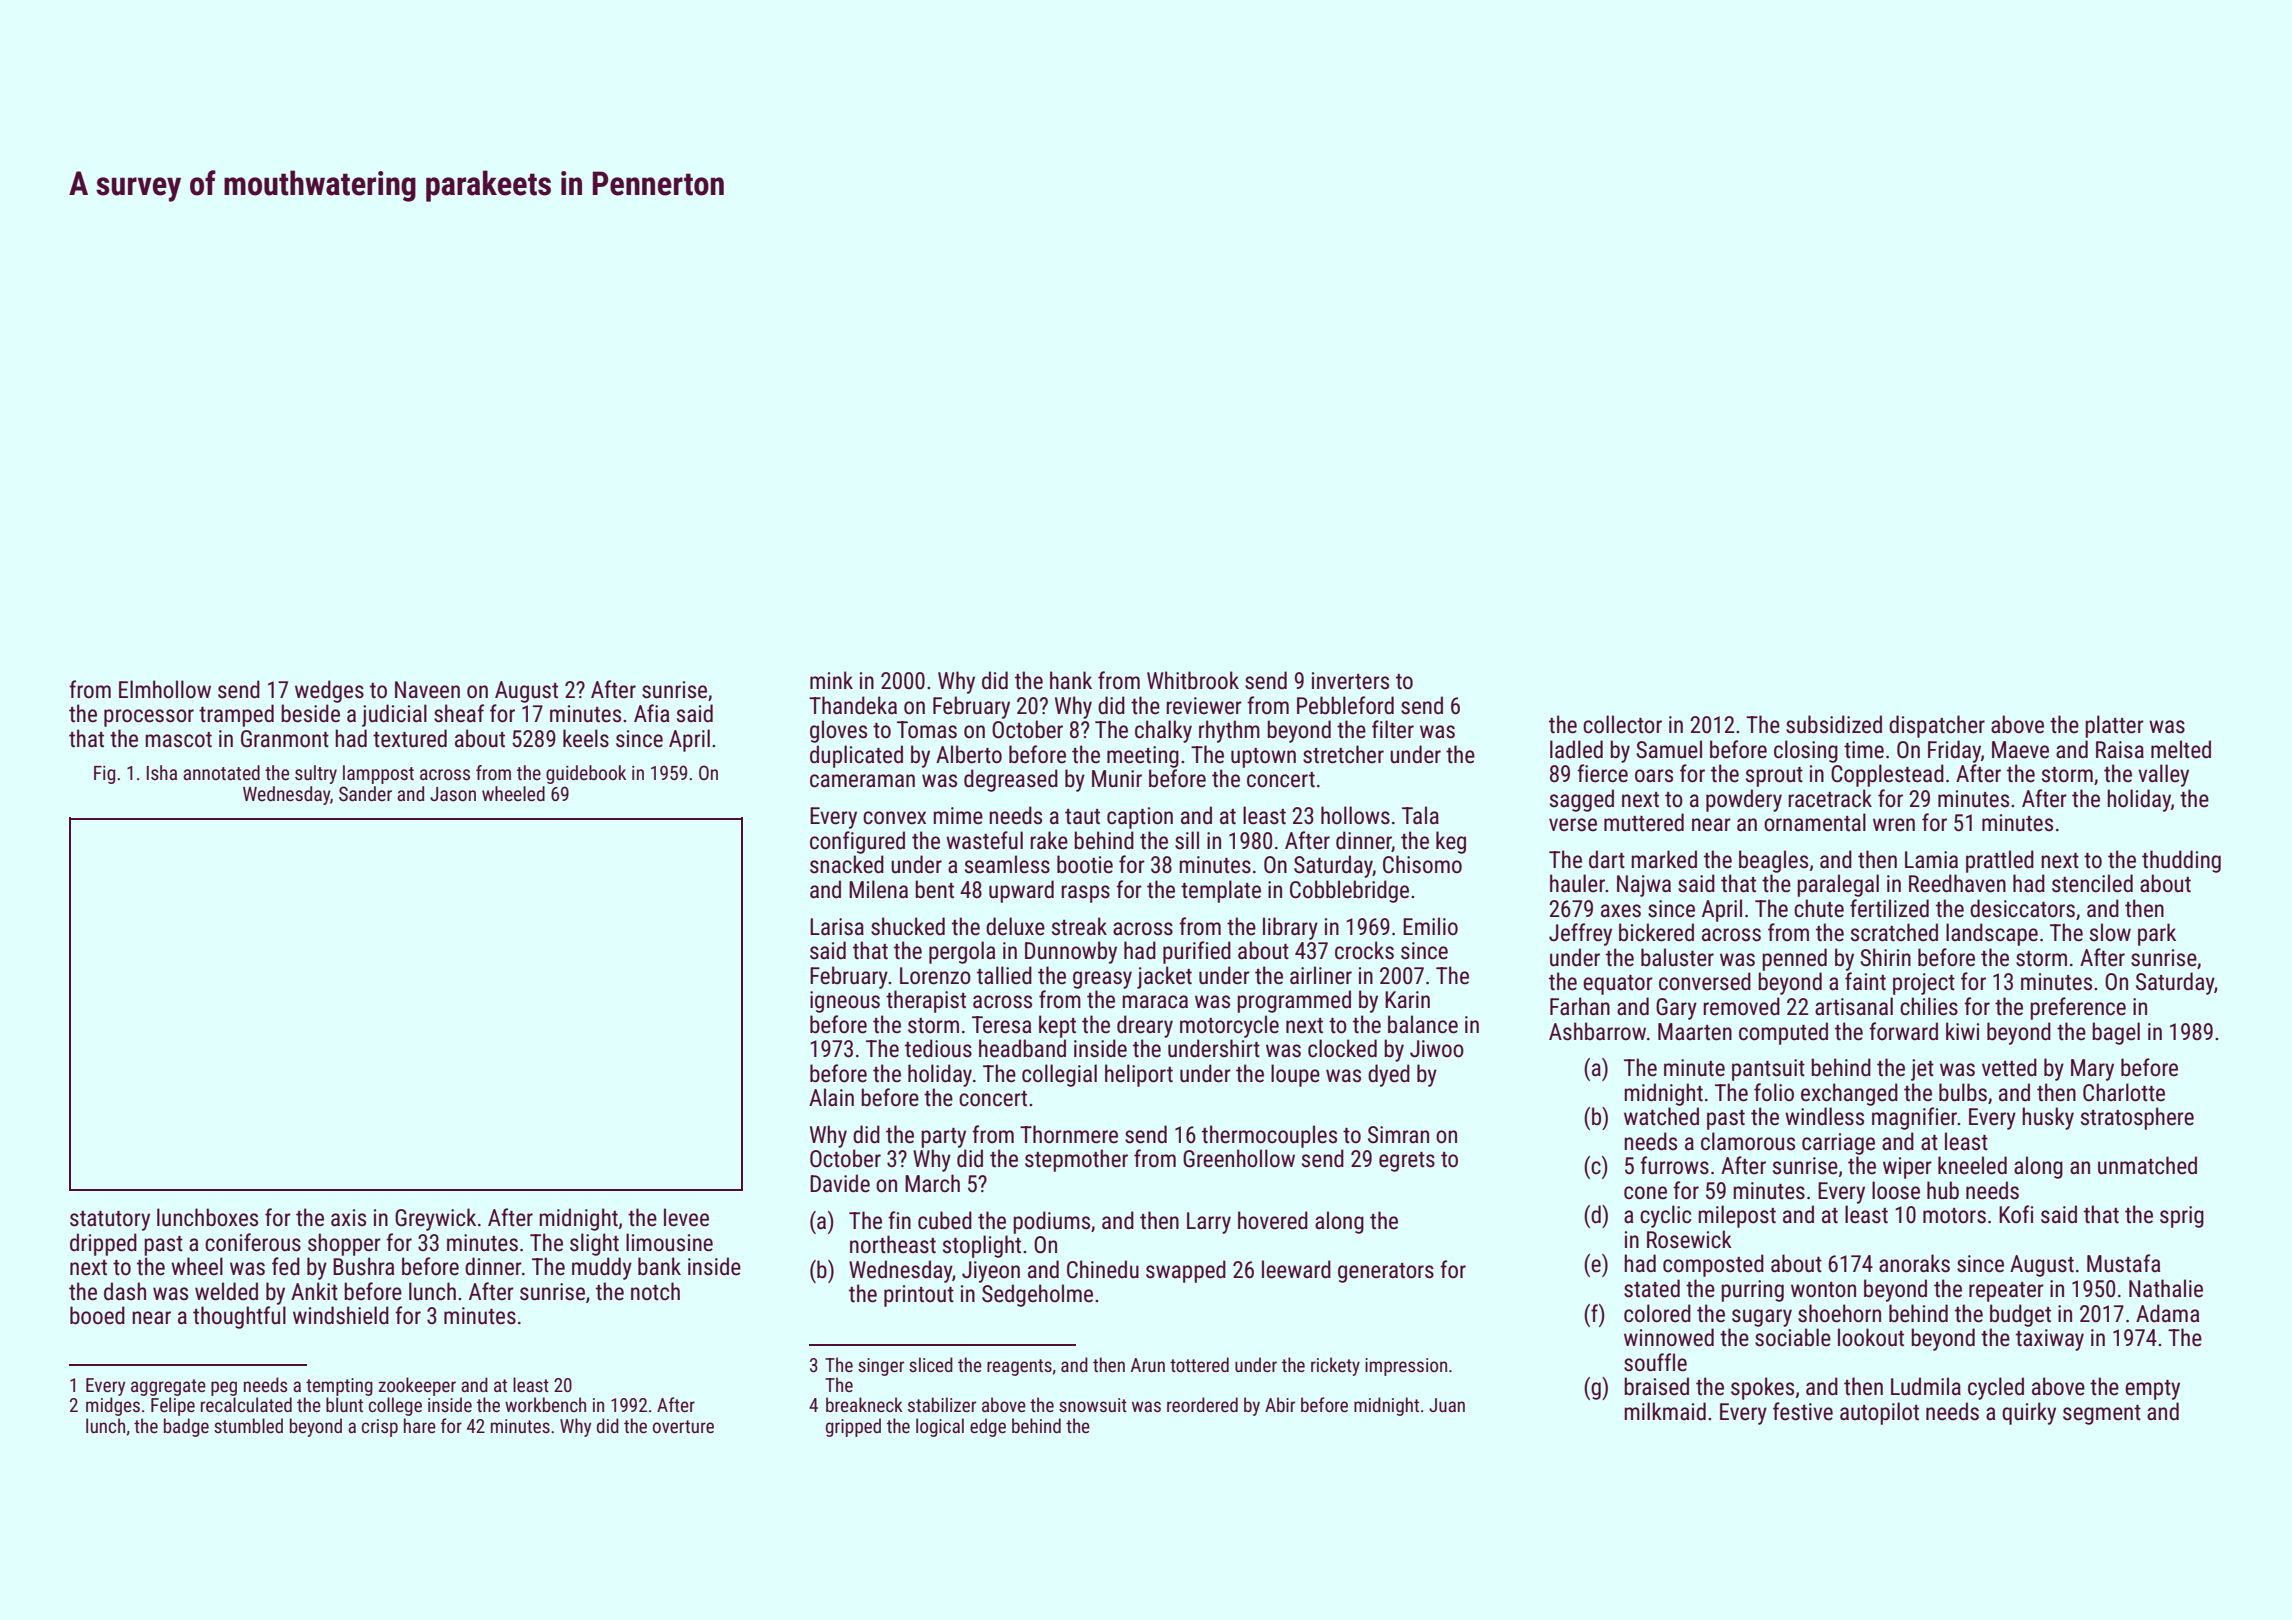 The image size is (2292, 1620). What do you see at coordinates (2181, 861) in the page?
I see `thudding` at bounding box center [2181, 861].
